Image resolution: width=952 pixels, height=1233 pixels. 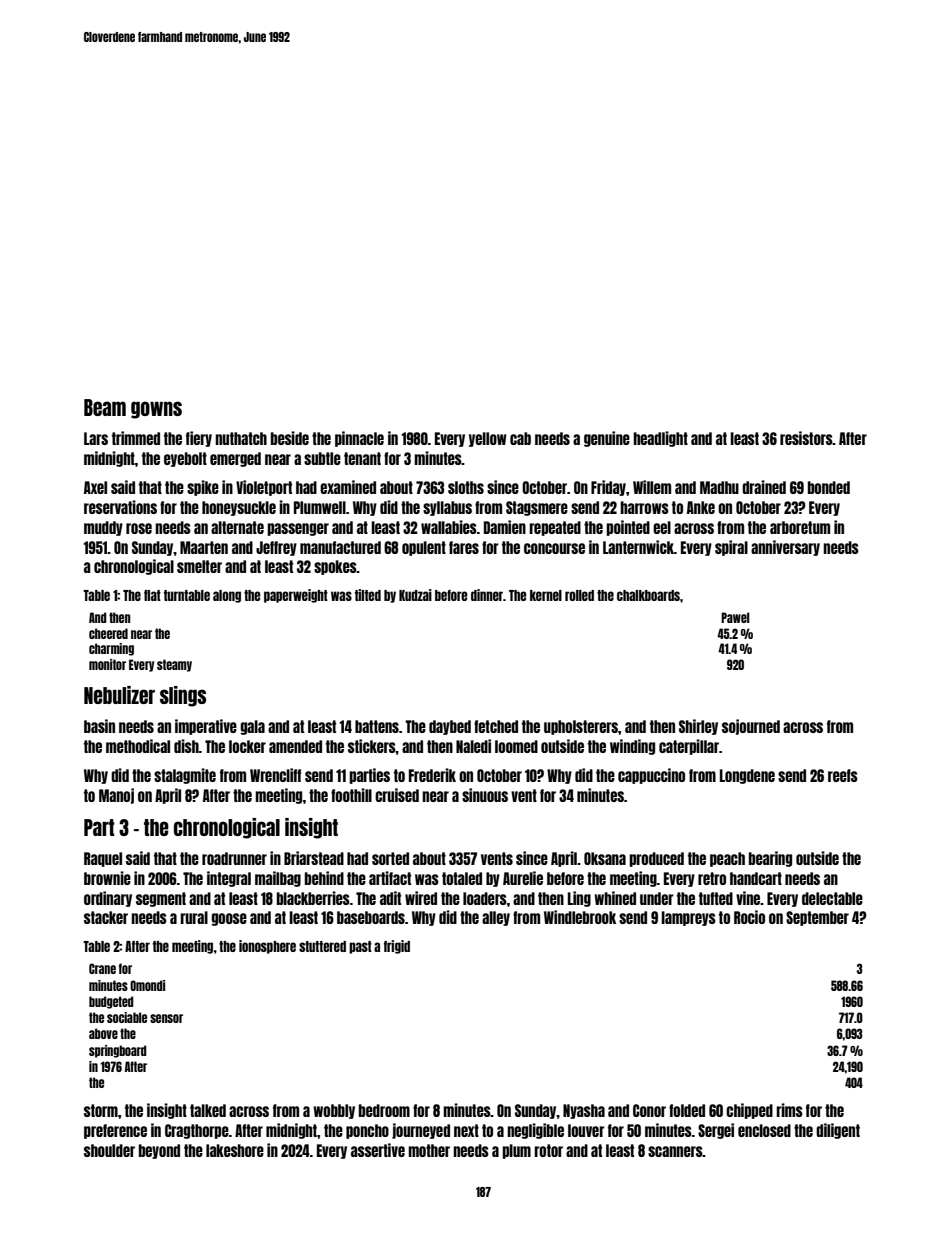 I want to click on September, so click(x=817, y=918).
